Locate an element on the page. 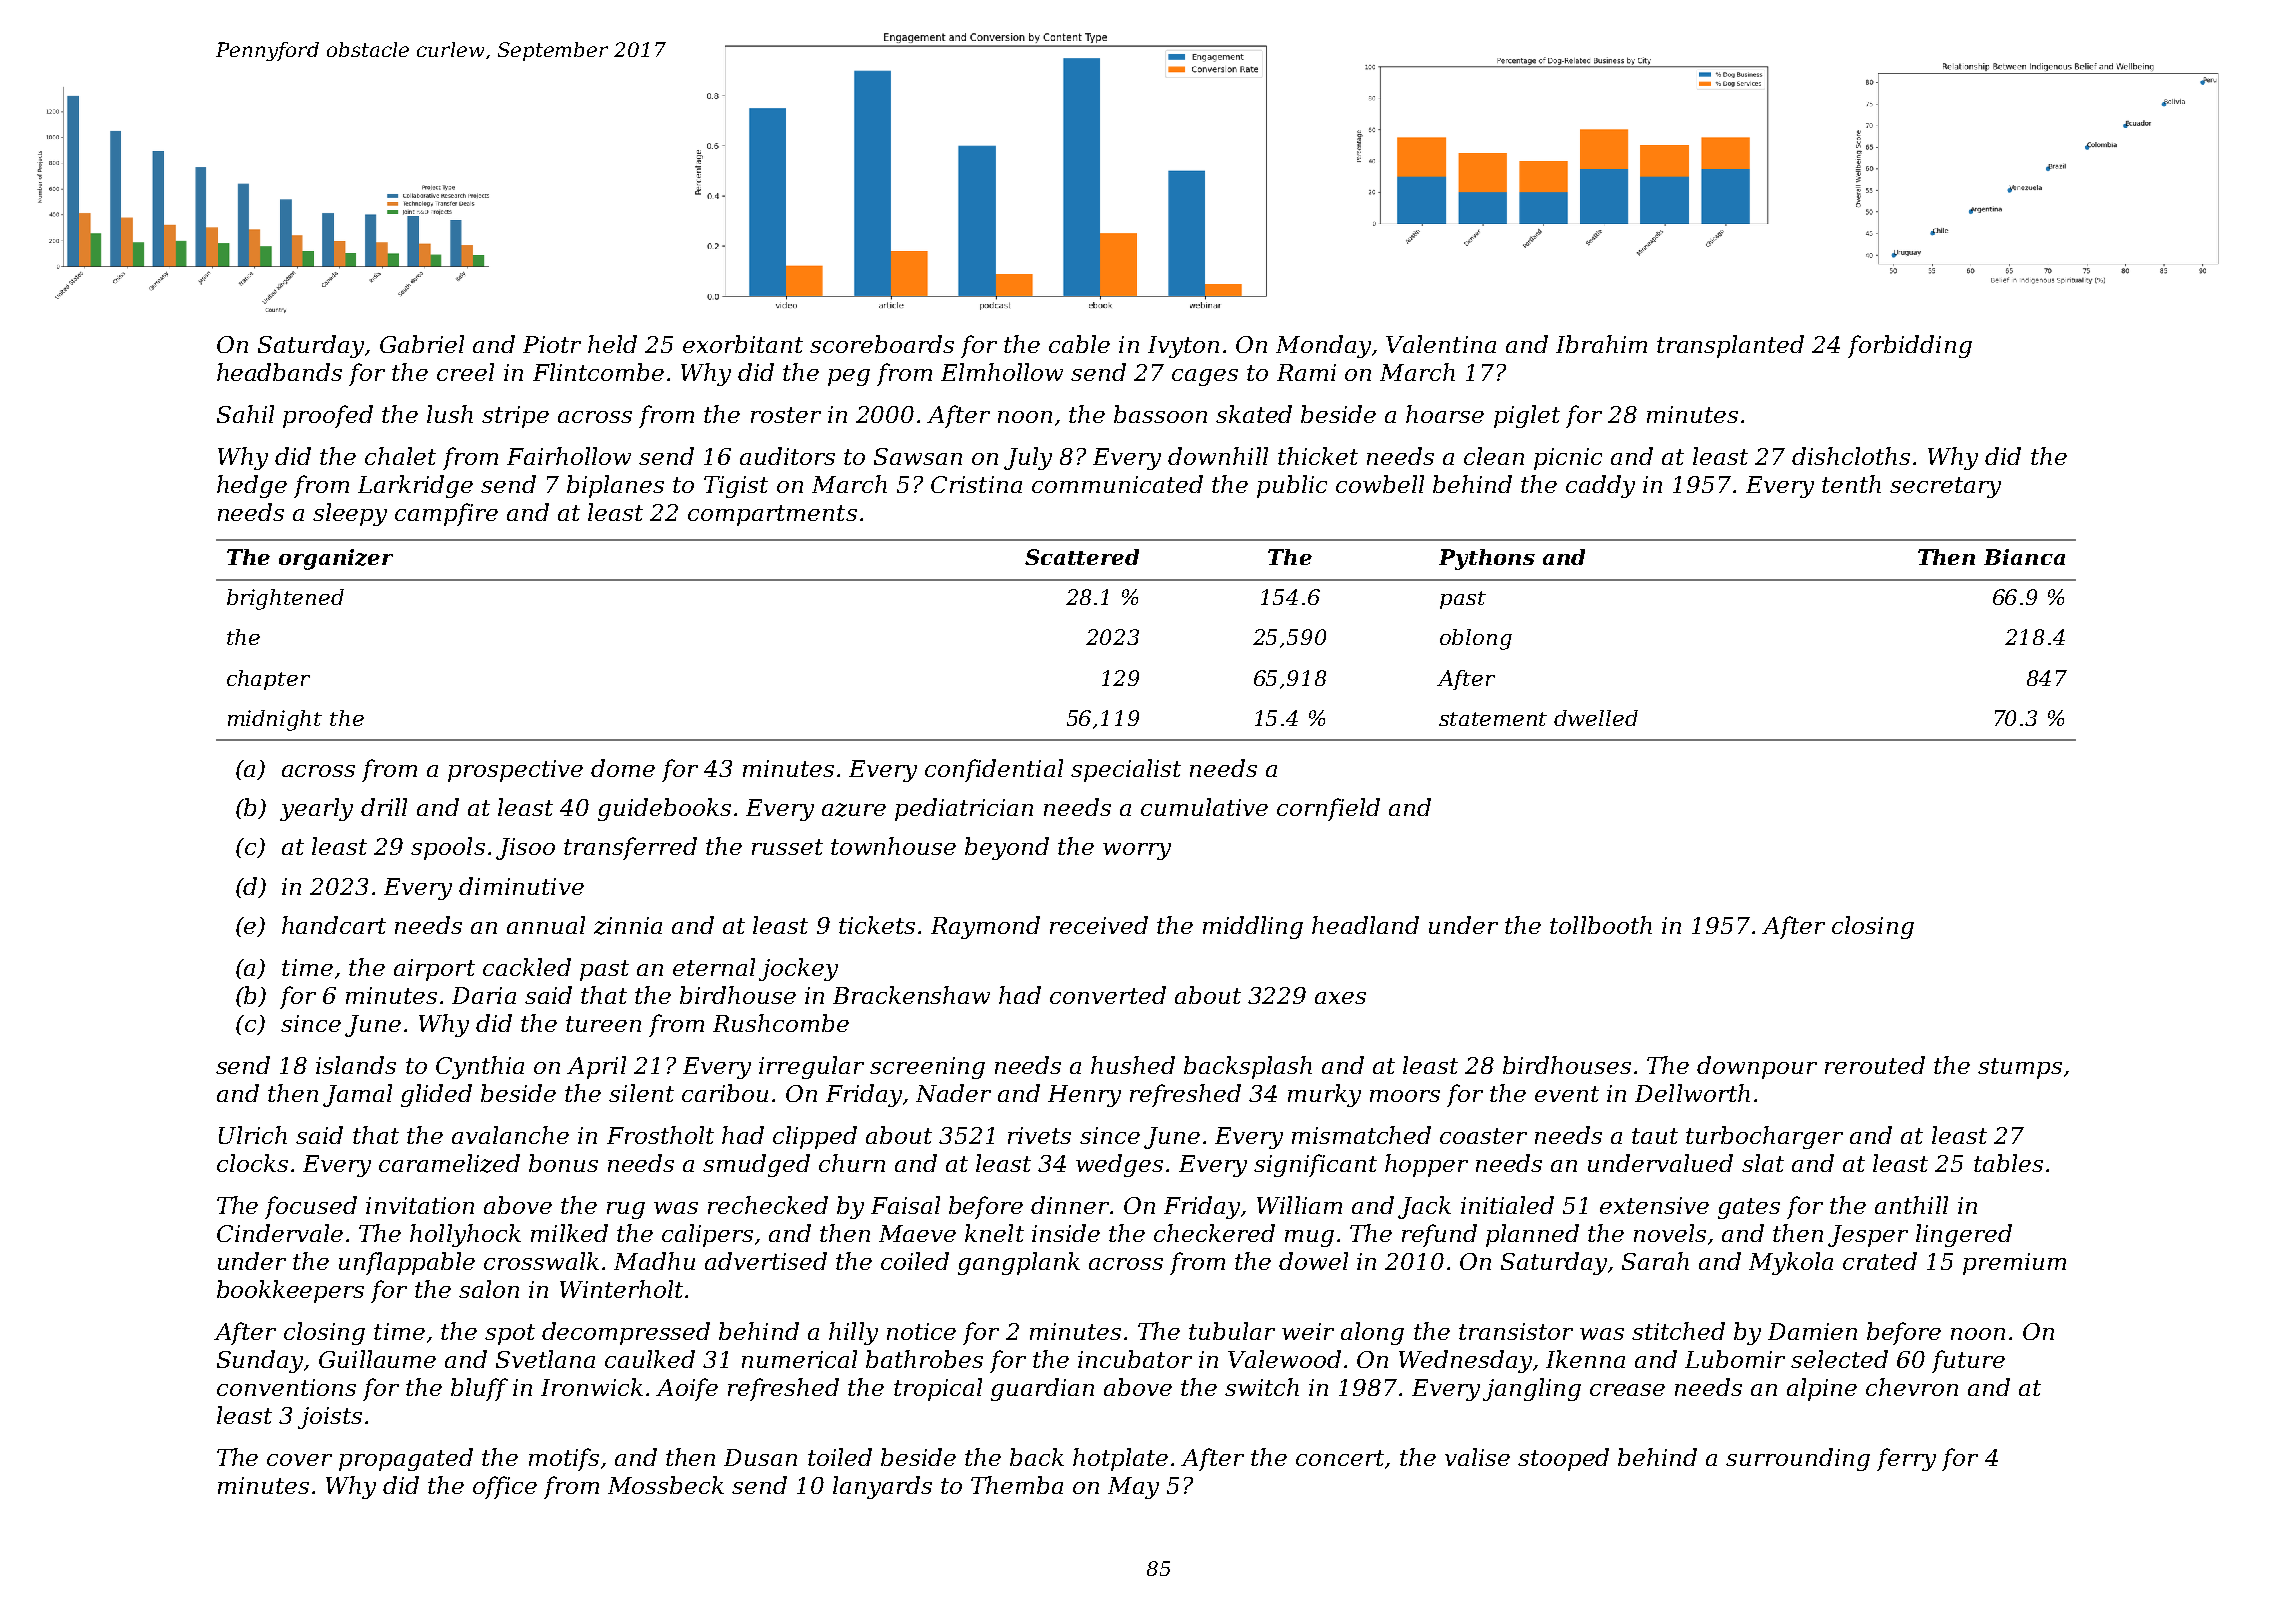 Image resolution: width=2292 pixels, height=1620 pixels. cable is located at coordinates (1079, 344).
